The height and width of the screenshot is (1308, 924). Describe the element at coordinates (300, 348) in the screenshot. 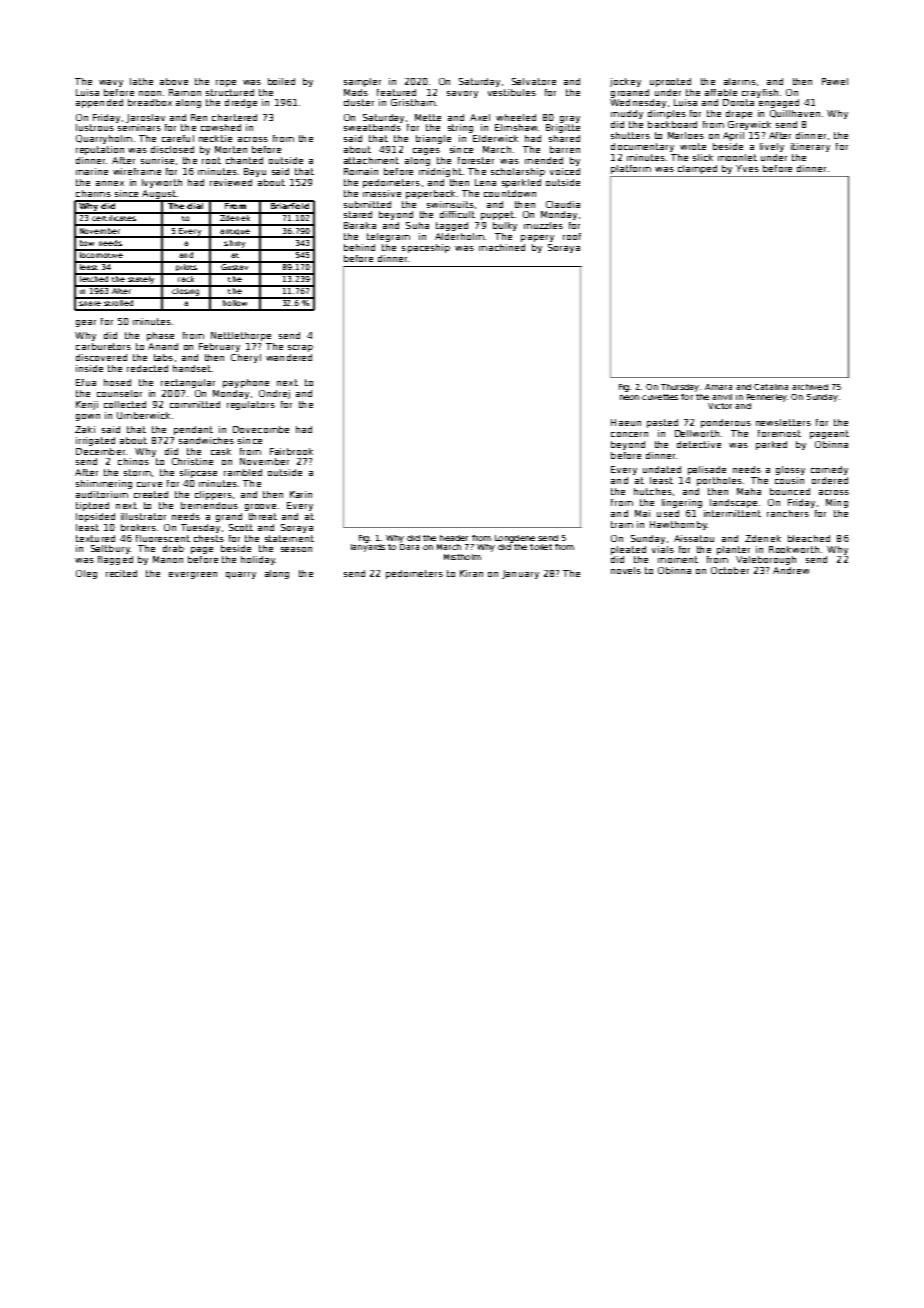

I see `scrap` at that location.
